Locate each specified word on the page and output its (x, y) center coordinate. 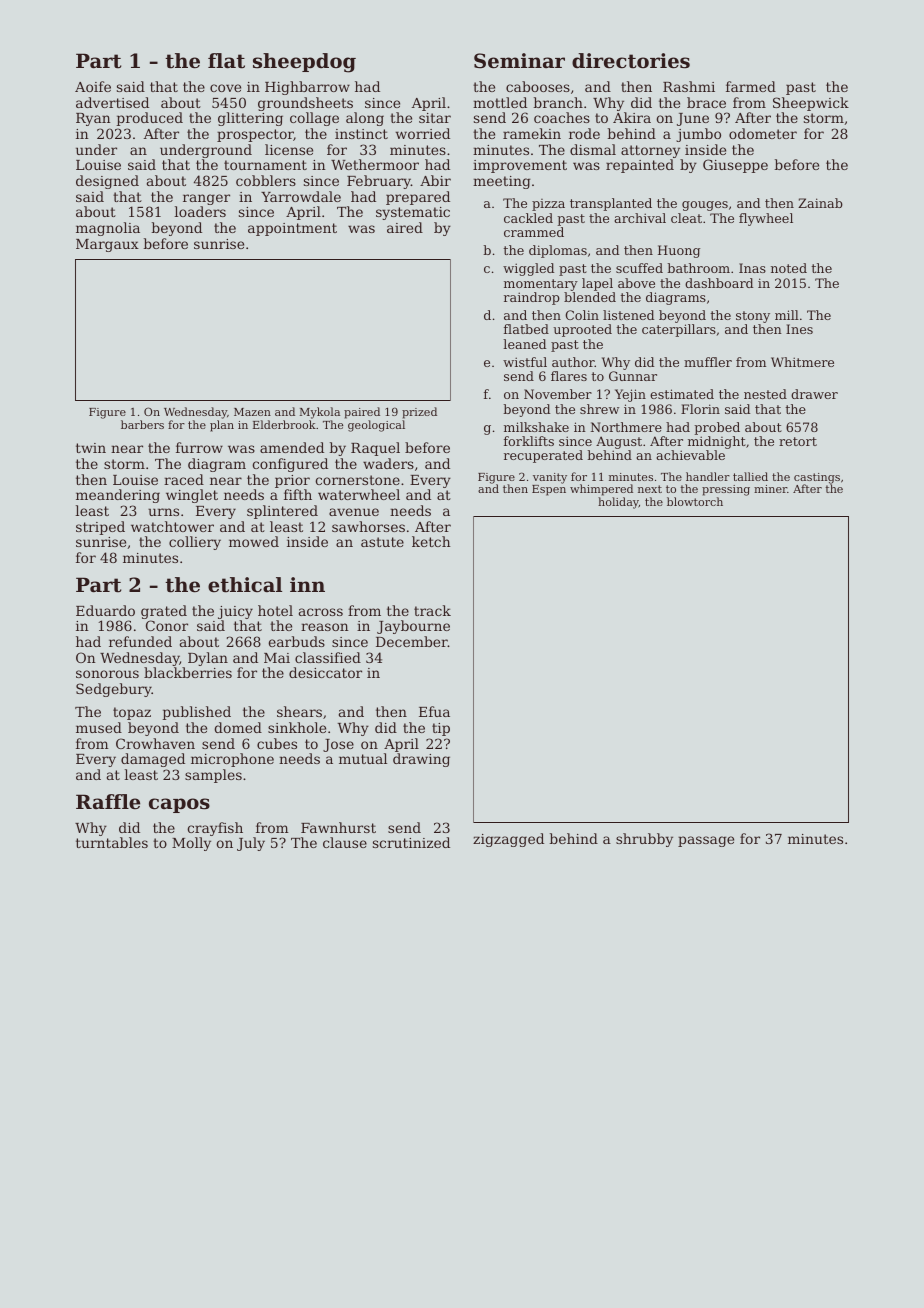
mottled (500, 102)
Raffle (108, 802)
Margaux (107, 245)
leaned (524, 344)
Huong (679, 251)
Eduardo (105, 610)
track (432, 610)
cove (225, 88)
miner (770, 489)
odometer (763, 133)
